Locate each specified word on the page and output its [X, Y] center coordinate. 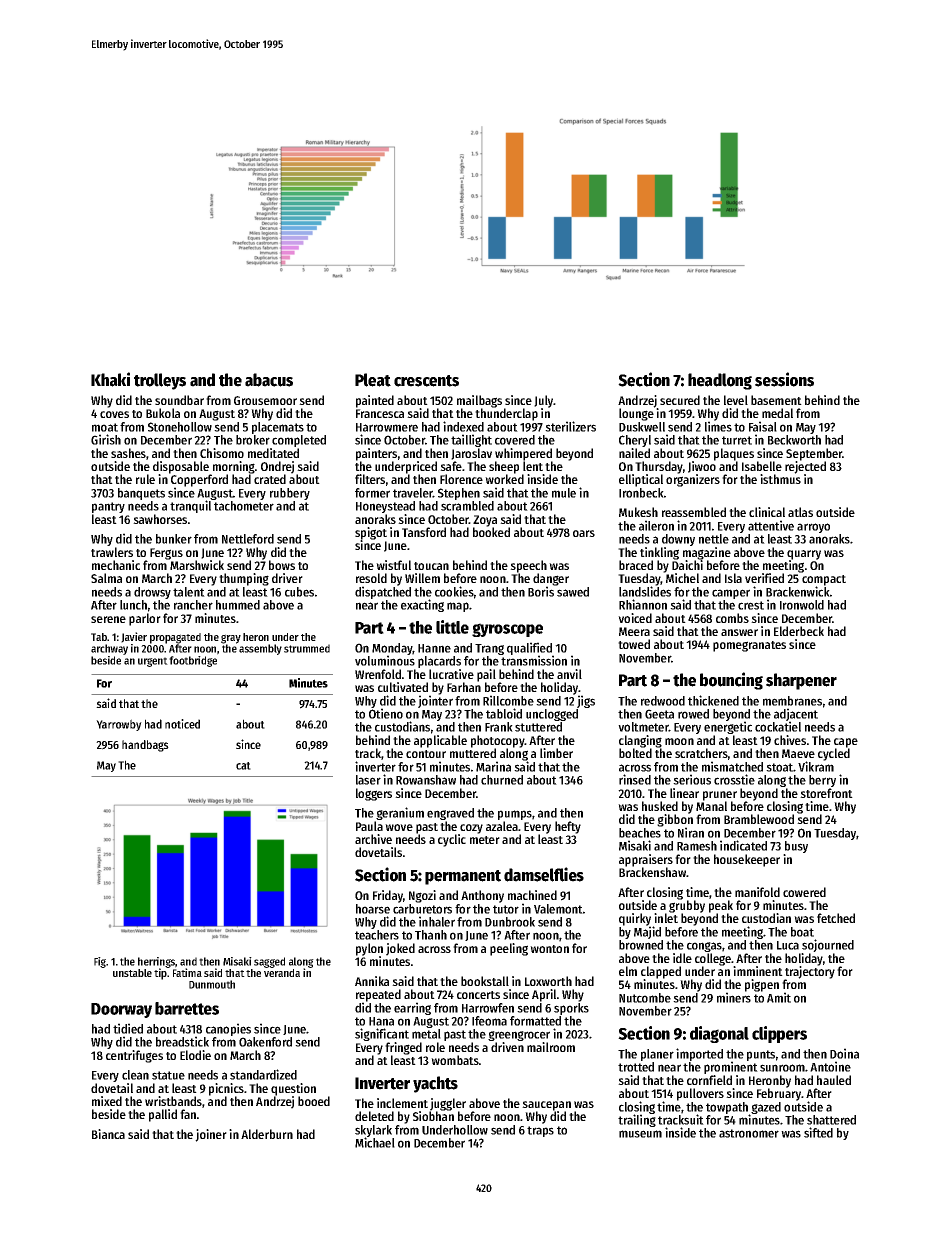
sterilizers [570, 426]
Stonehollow [180, 427]
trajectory [810, 972]
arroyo [813, 528]
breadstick [182, 1041]
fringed [403, 1048]
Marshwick [197, 565]
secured [680, 400]
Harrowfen [488, 1008]
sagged [269, 962]
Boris [541, 591]
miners [734, 997]
